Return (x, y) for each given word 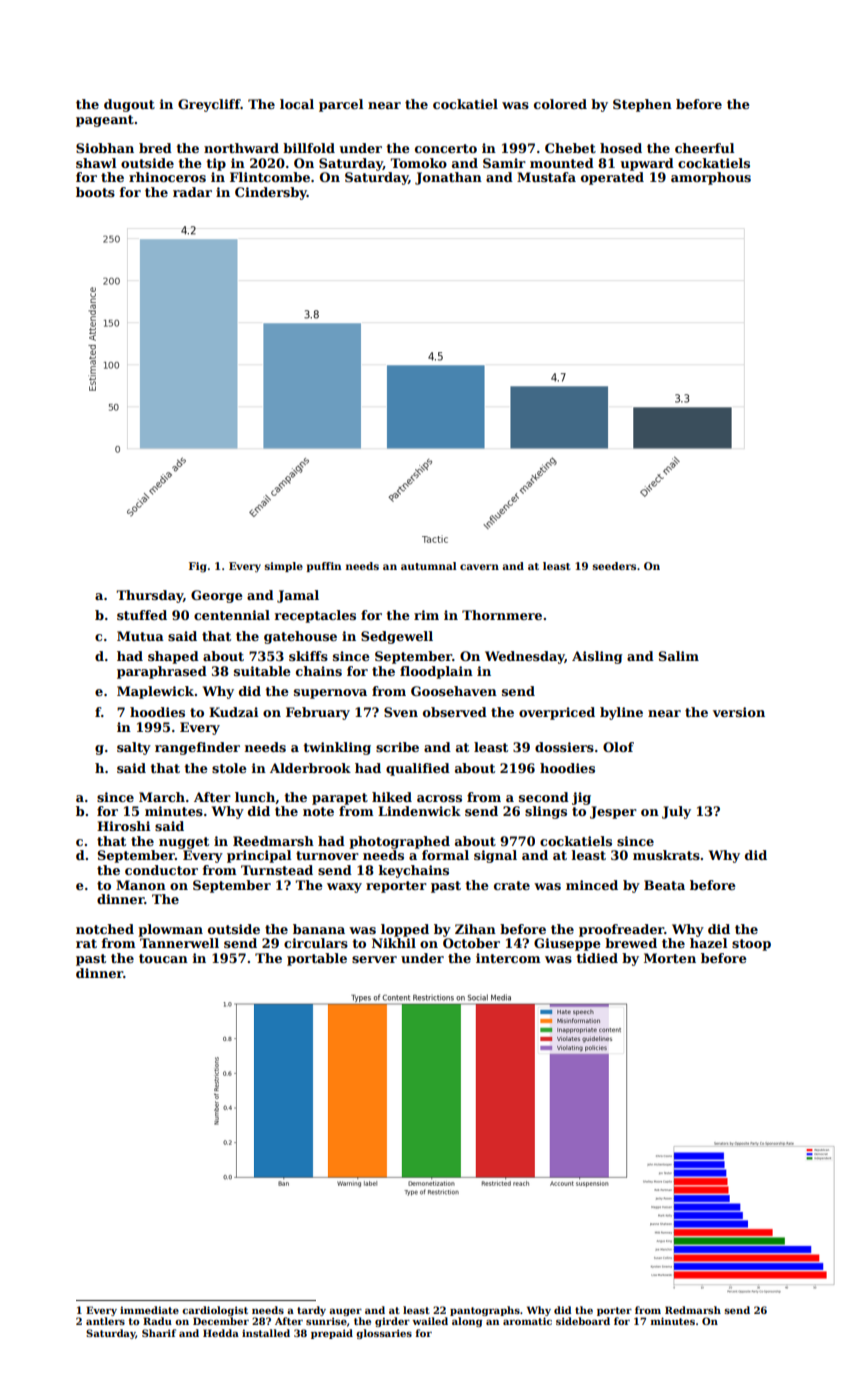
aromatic (527, 1321)
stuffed (142, 615)
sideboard (583, 1321)
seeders (614, 566)
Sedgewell (397, 637)
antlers (105, 1321)
